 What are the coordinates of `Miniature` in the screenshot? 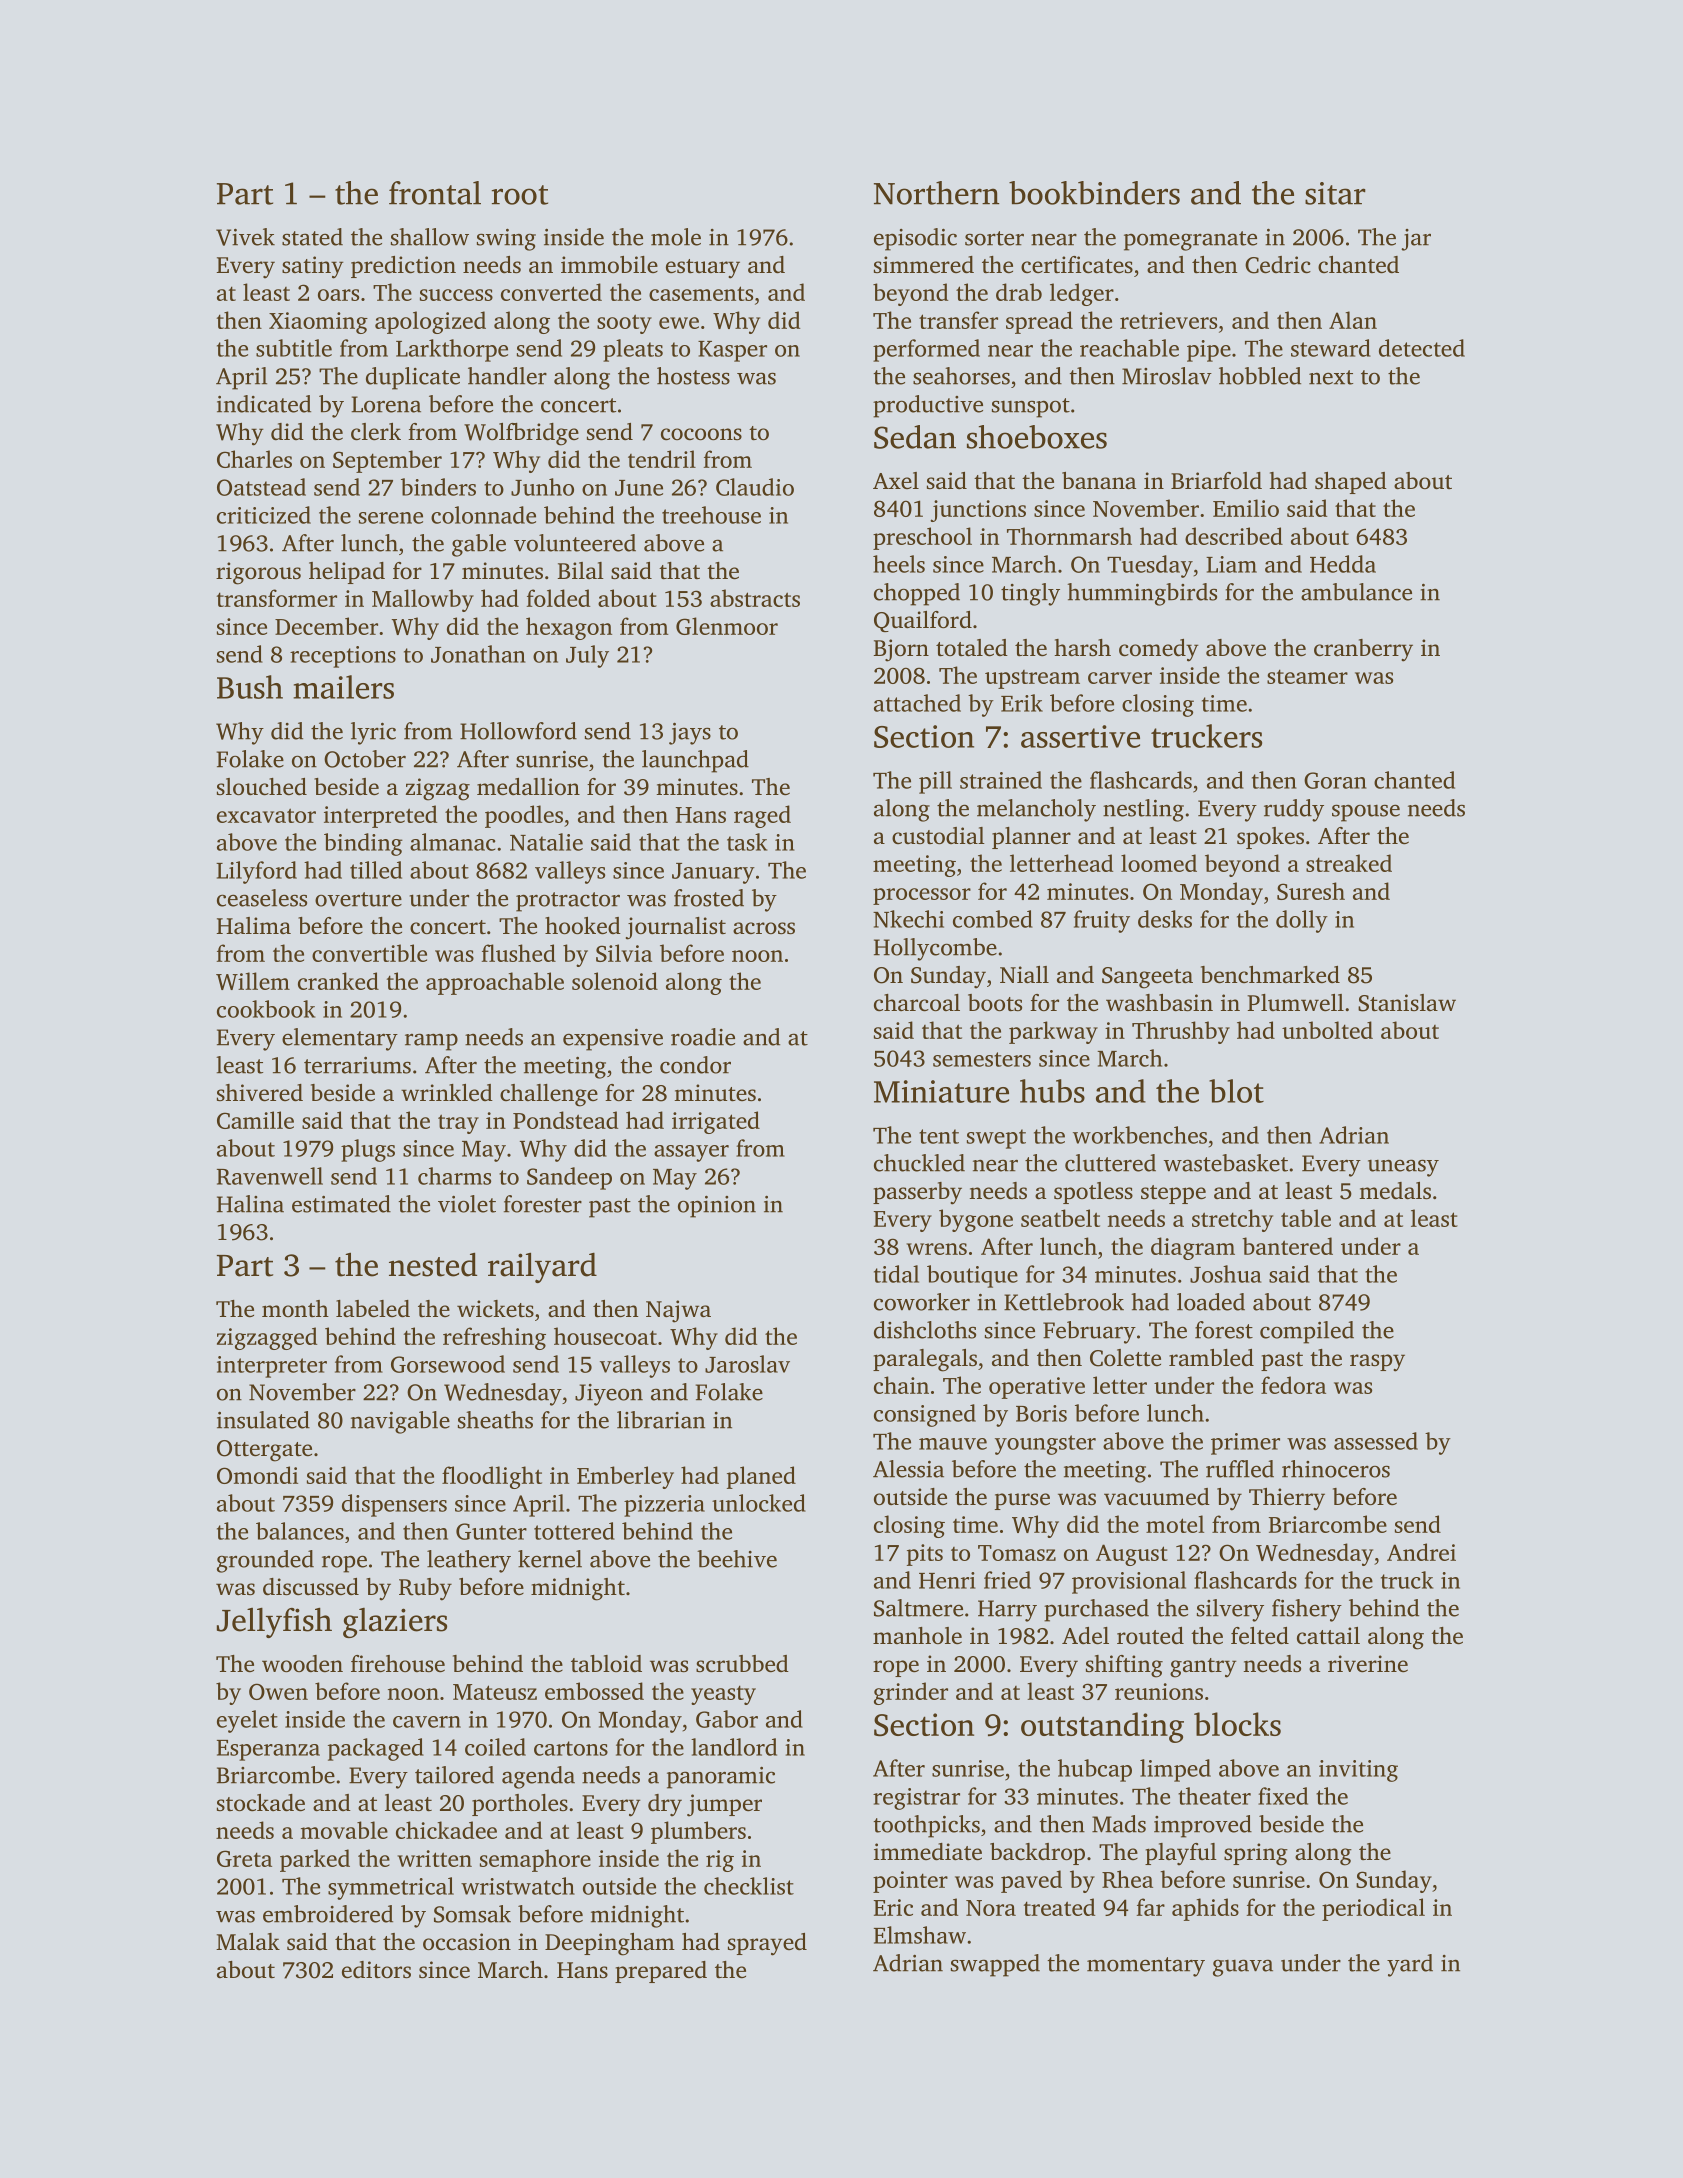 It's located at (941, 1091).
